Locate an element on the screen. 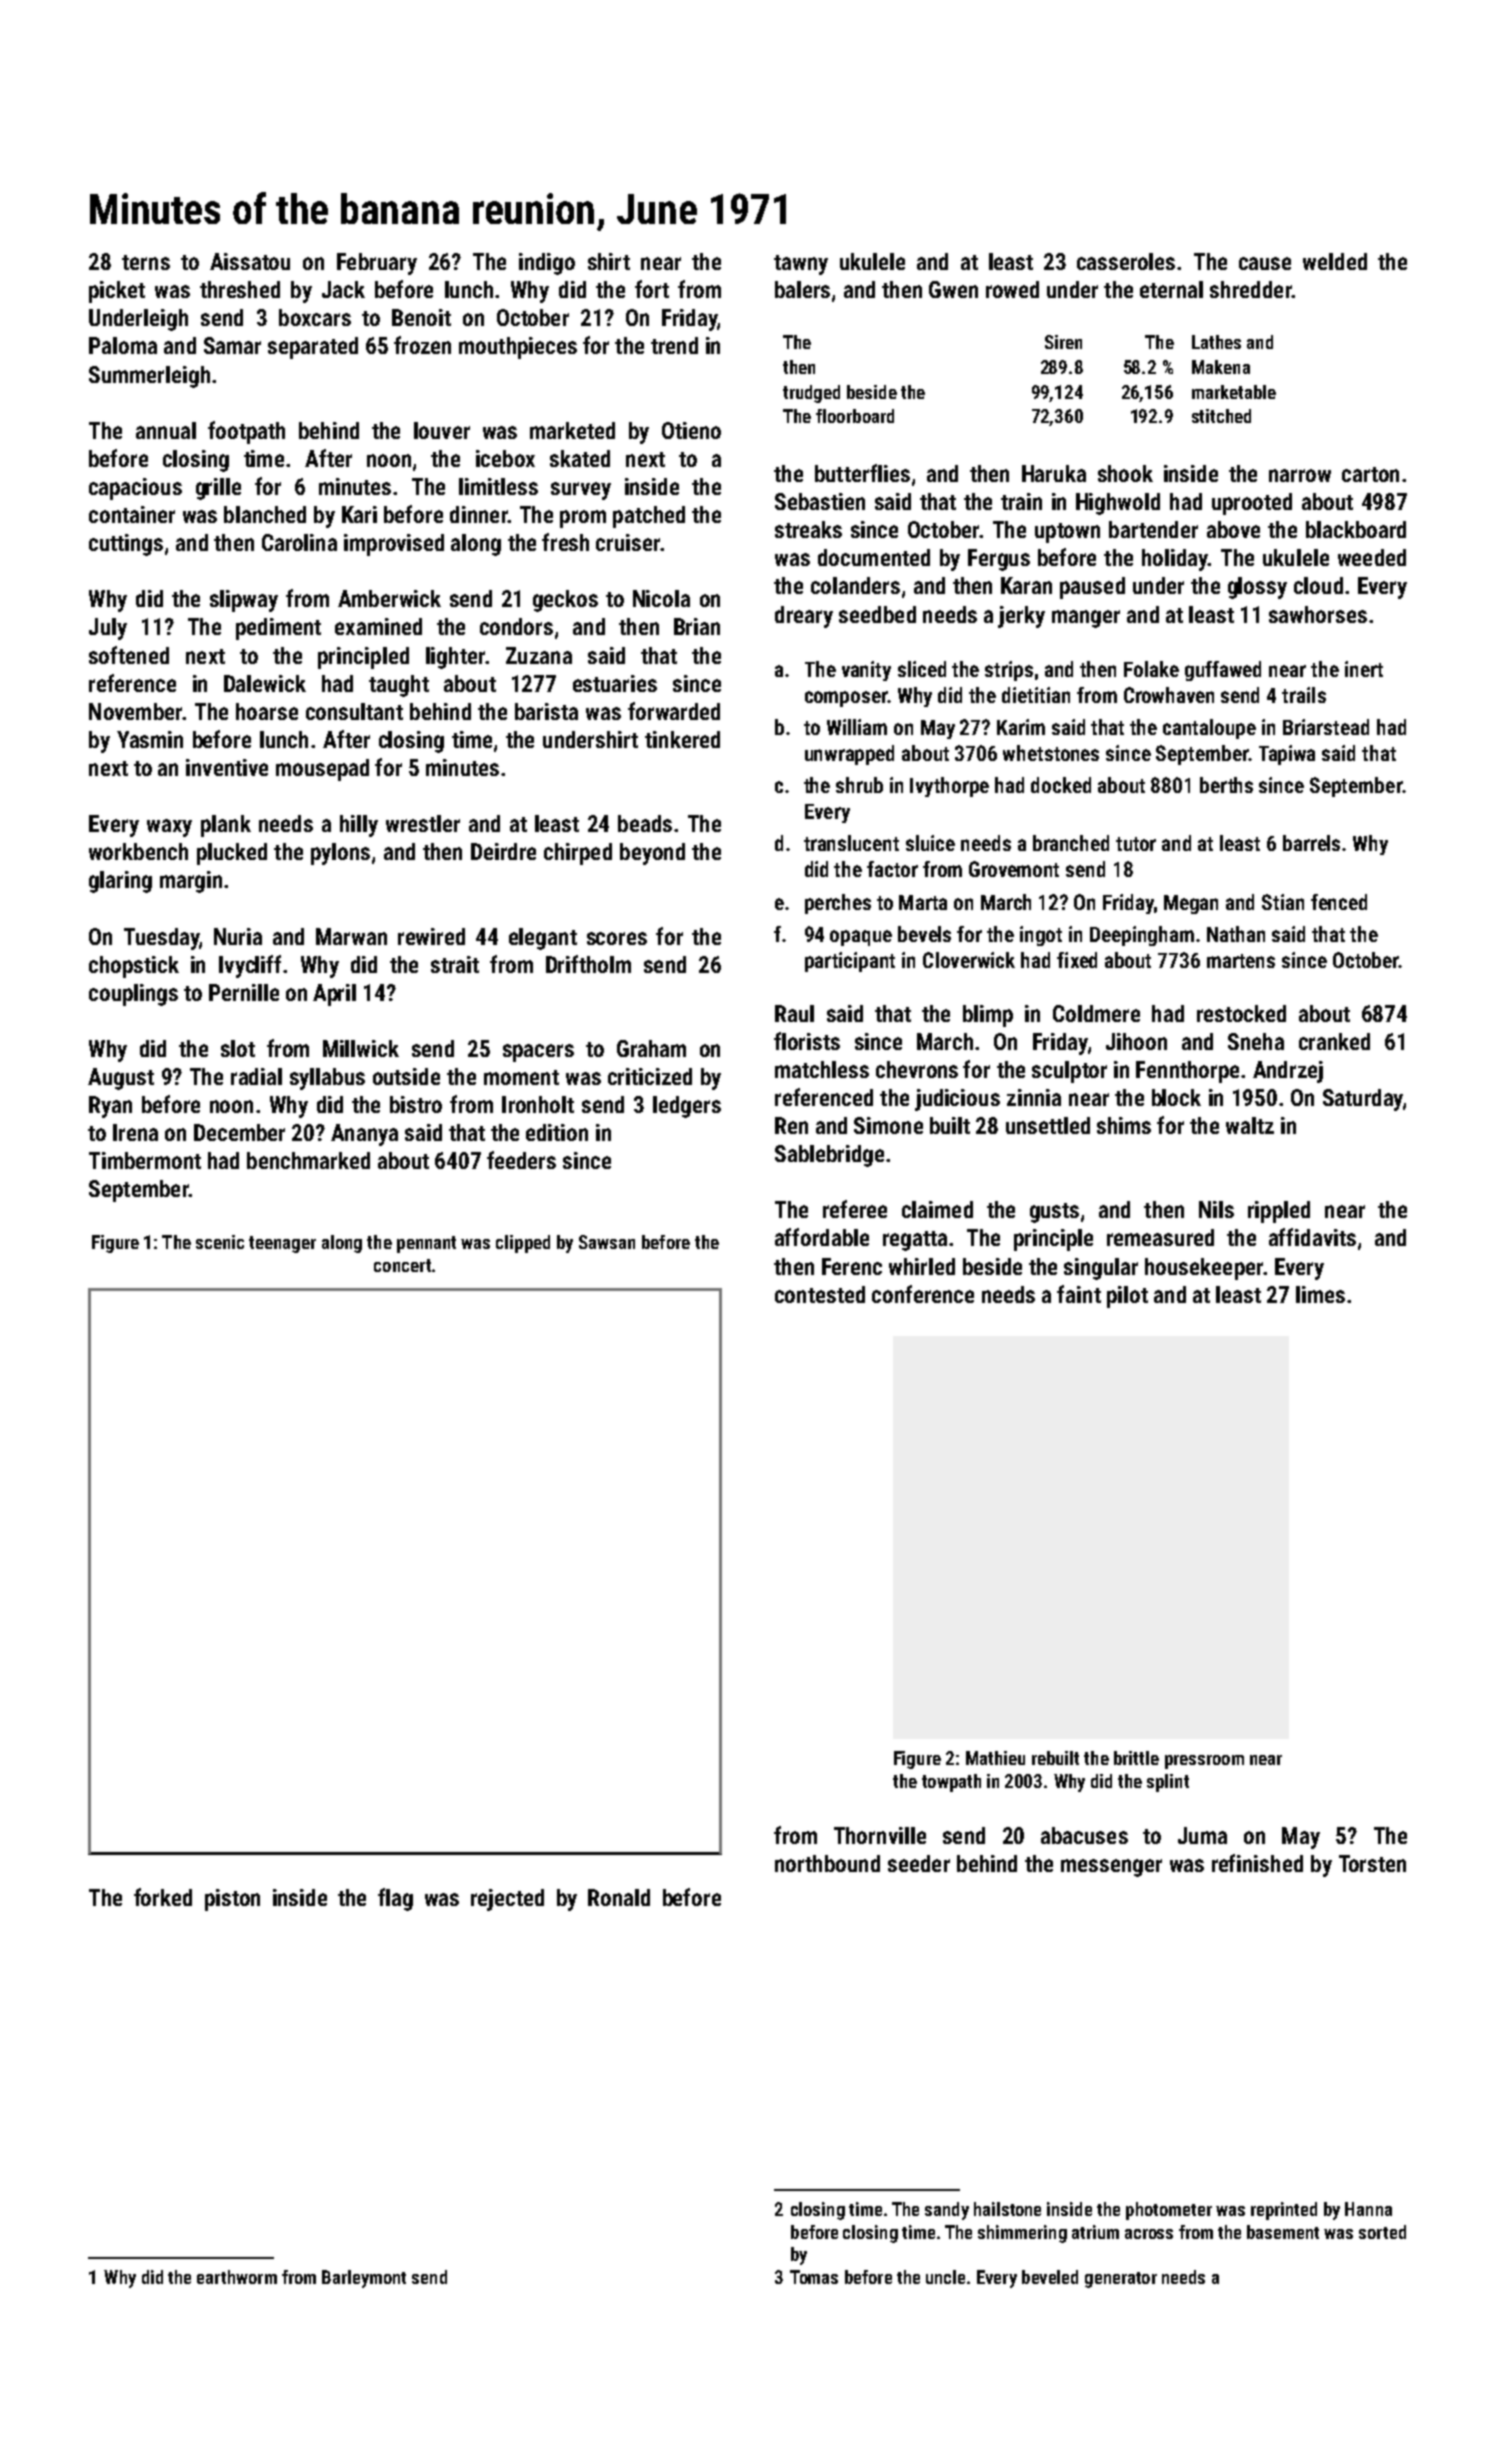 This screenshot has height=2464, width=1496. contested is located at coordinates (820, 1294).
